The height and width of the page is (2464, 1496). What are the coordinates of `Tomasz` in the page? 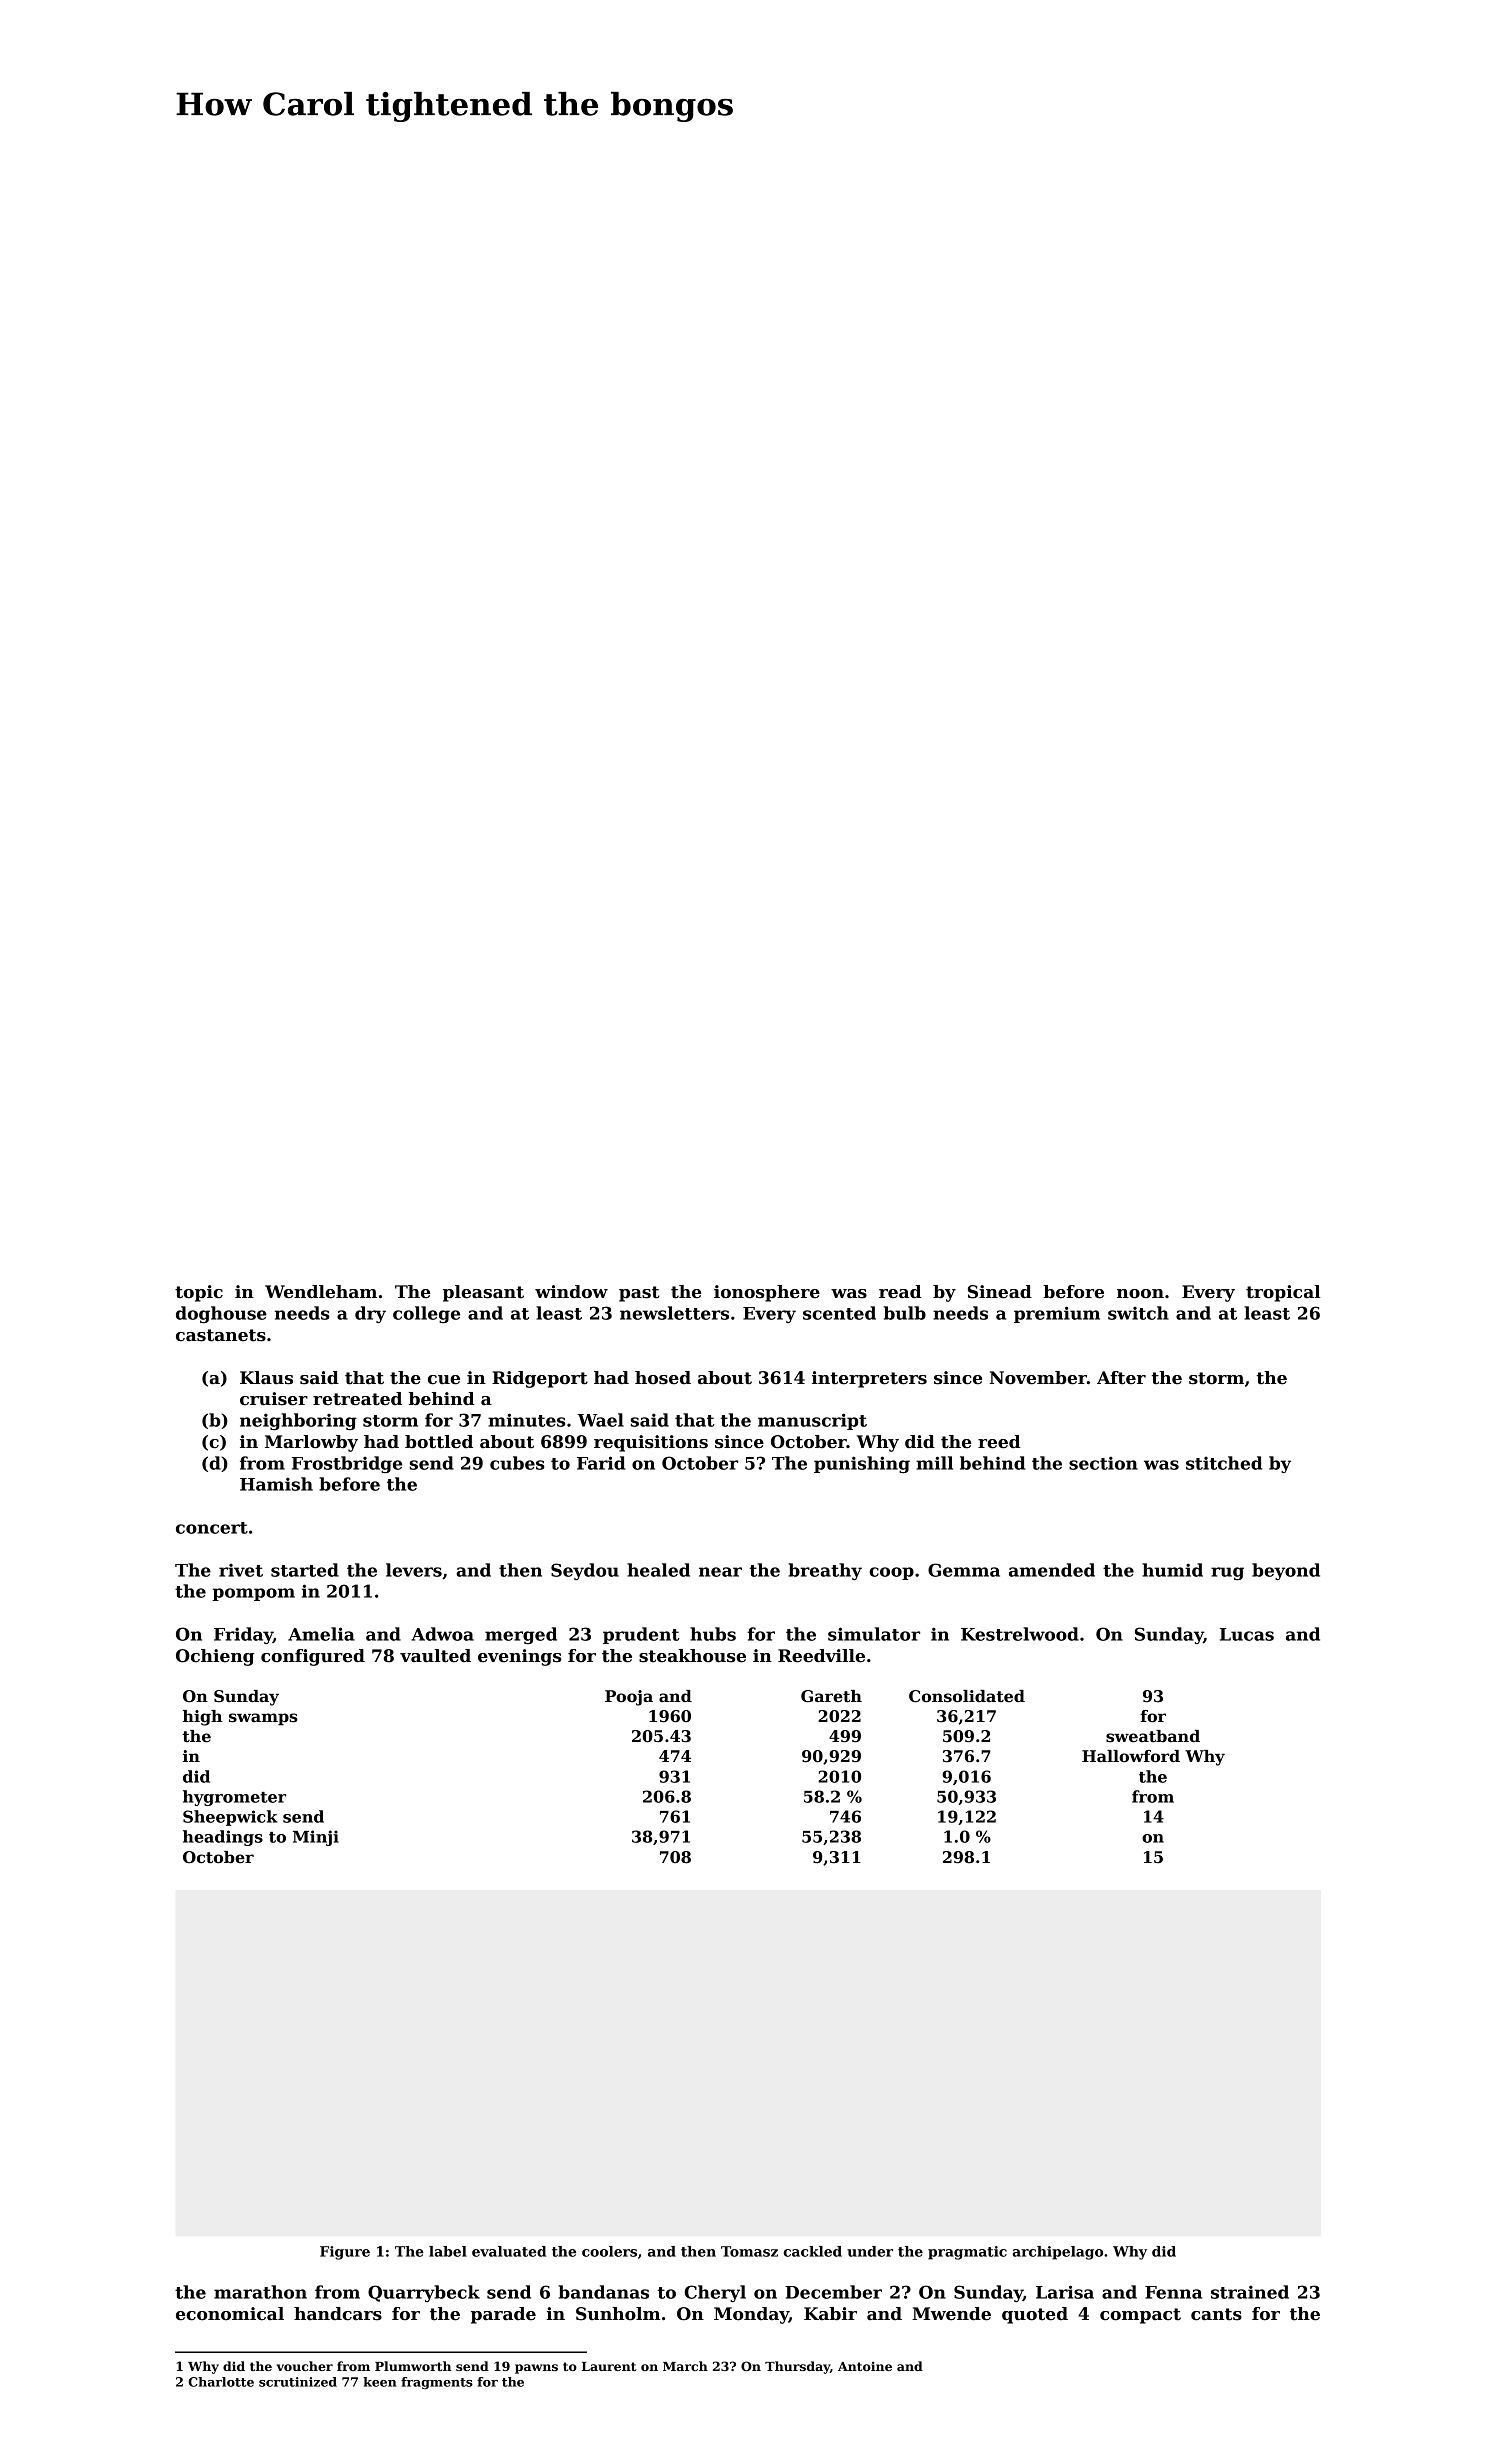 It's located at (749, 2251).
